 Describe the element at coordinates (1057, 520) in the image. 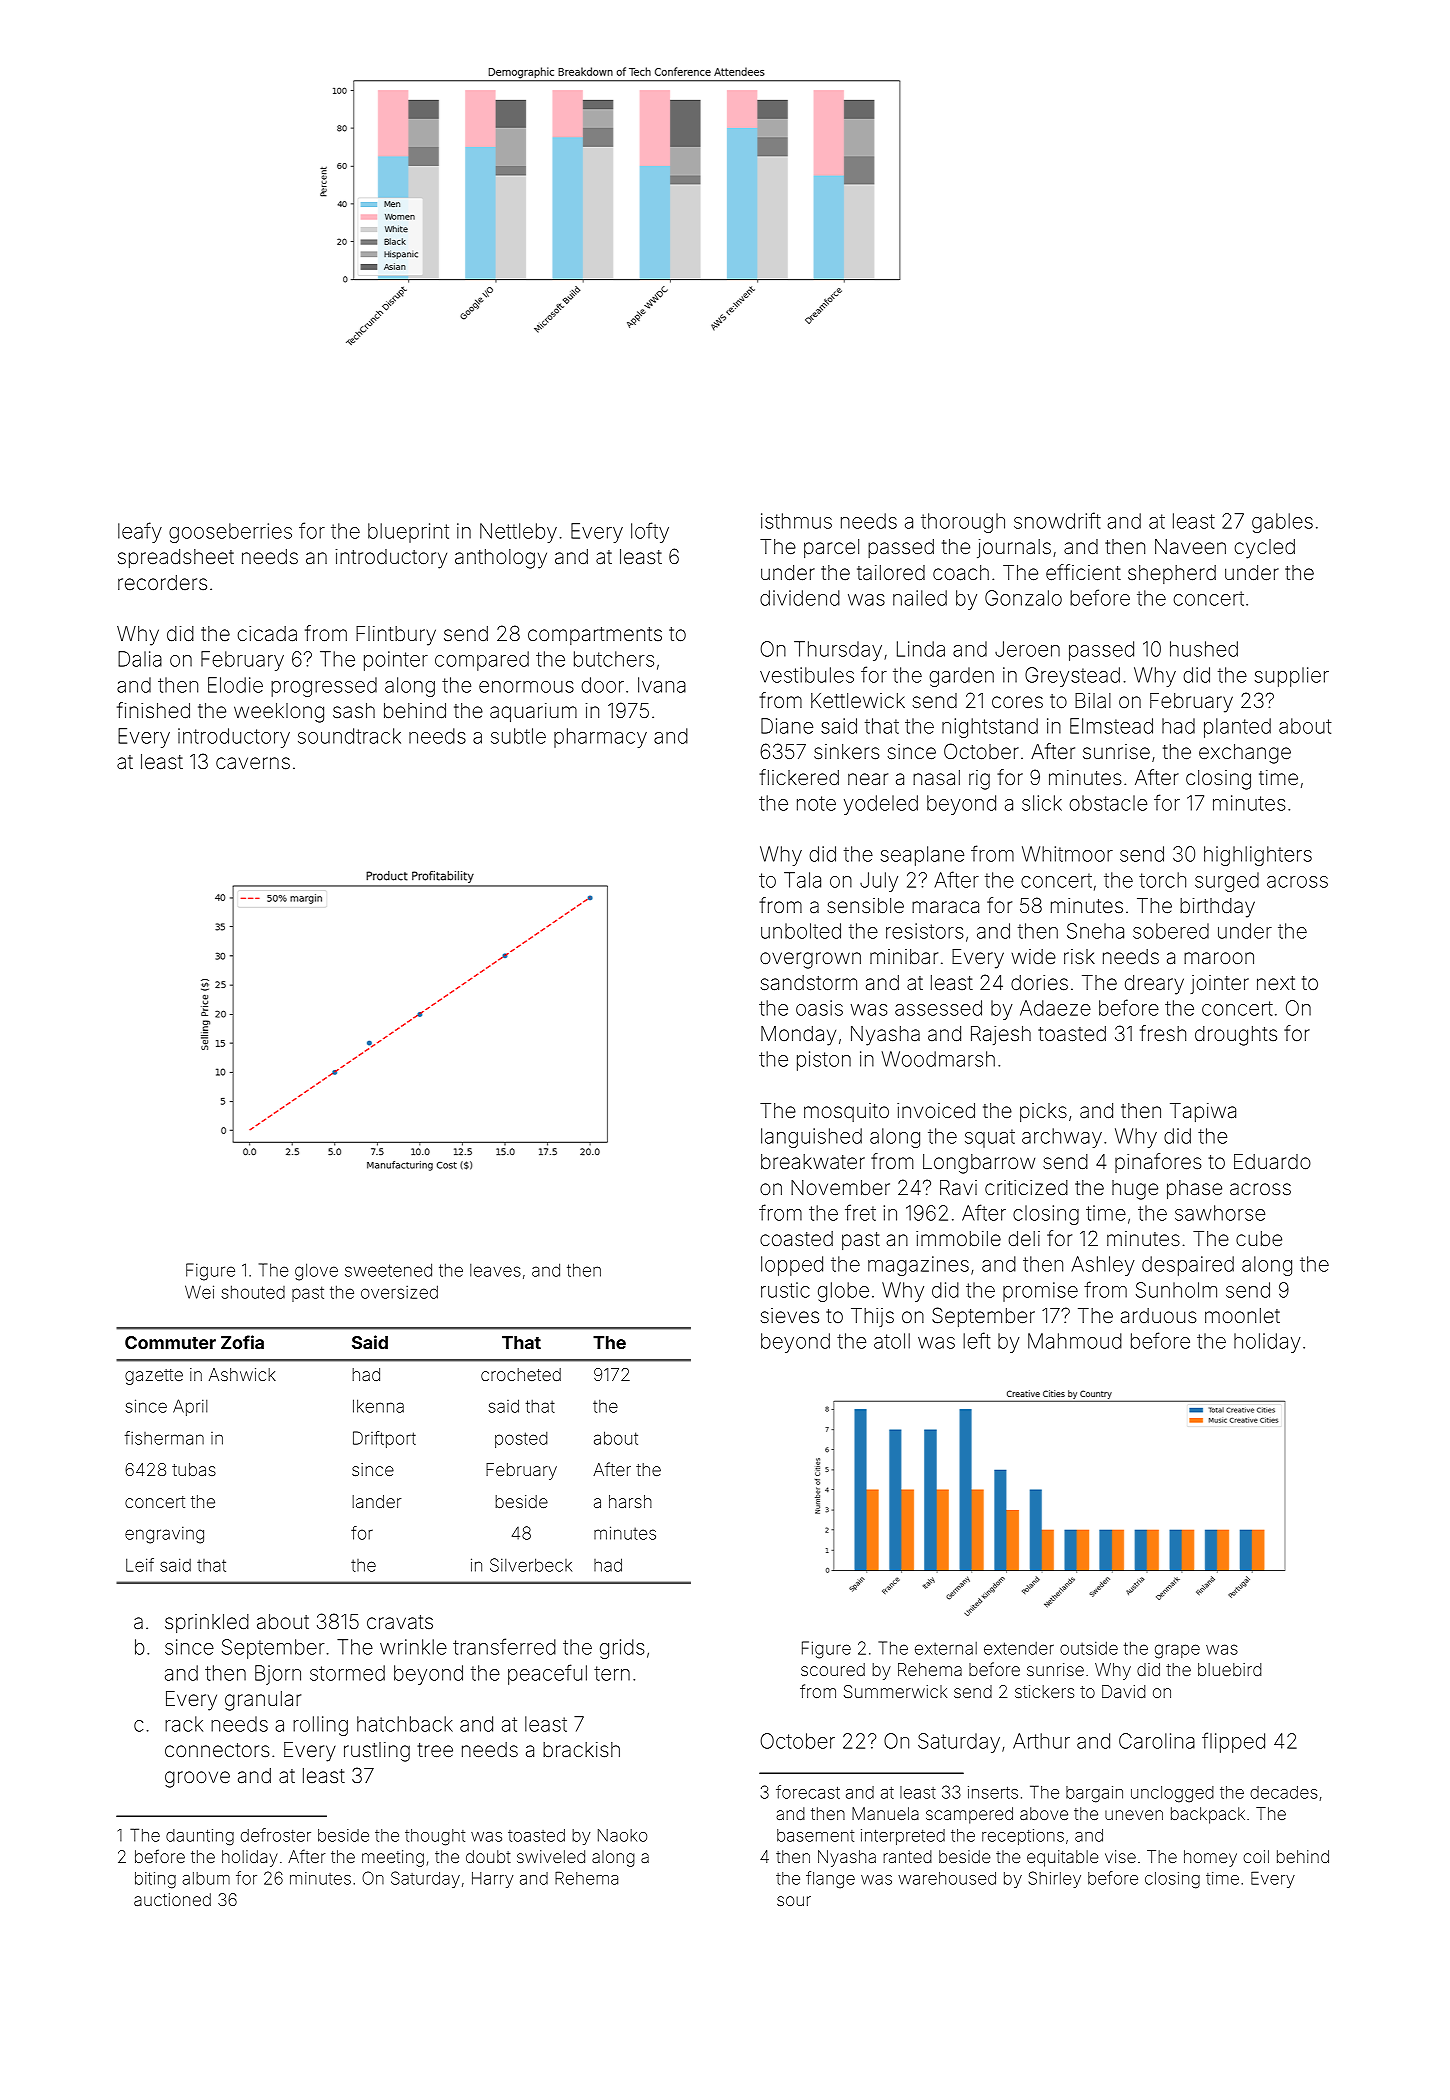

I see `snowdrift` at that location.
